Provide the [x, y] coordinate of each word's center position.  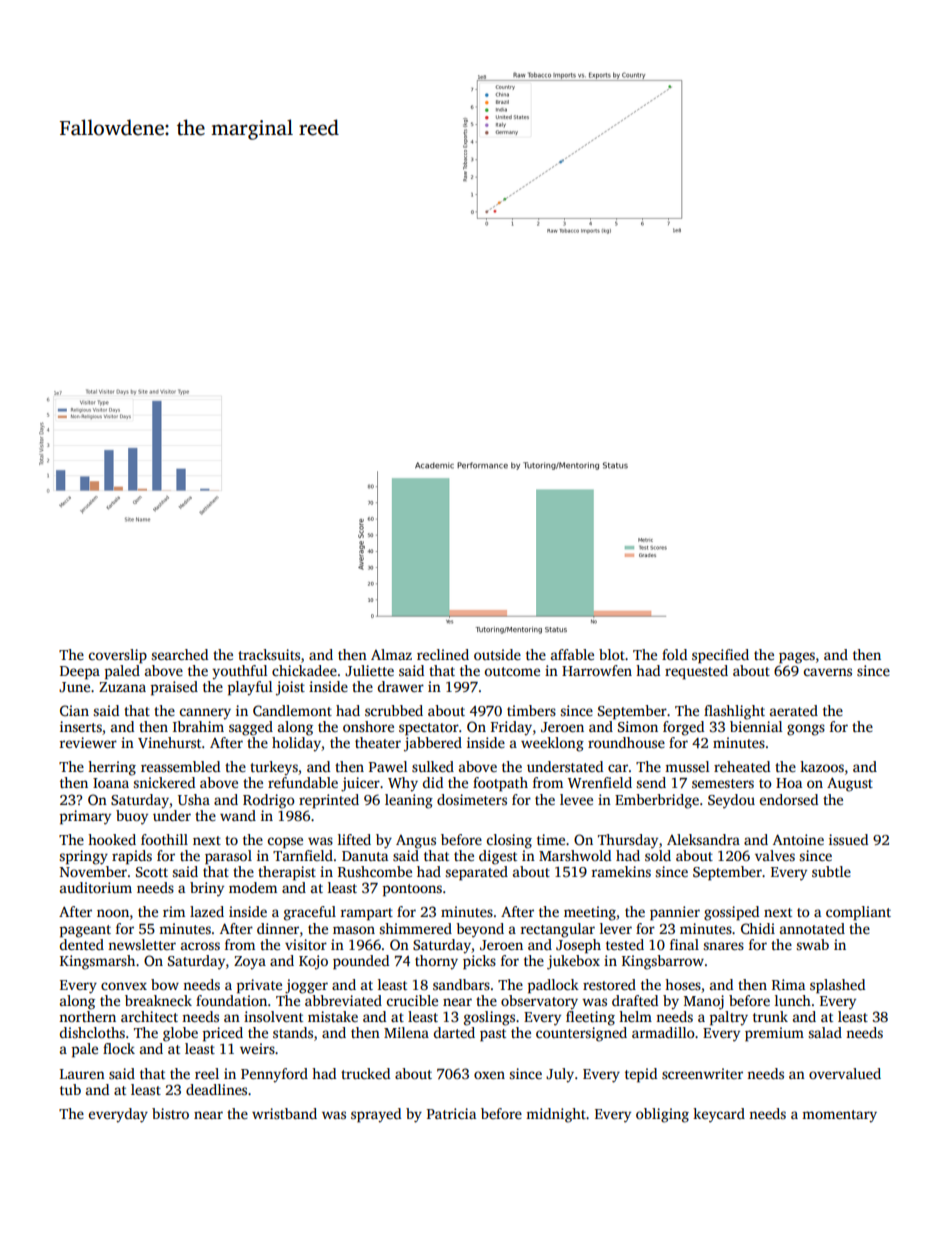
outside [497, 654]
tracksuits [269, 654]
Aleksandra [703, 839]
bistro [170, 1113]
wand [238, 815]
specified [720, 656]
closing [509, 841]
